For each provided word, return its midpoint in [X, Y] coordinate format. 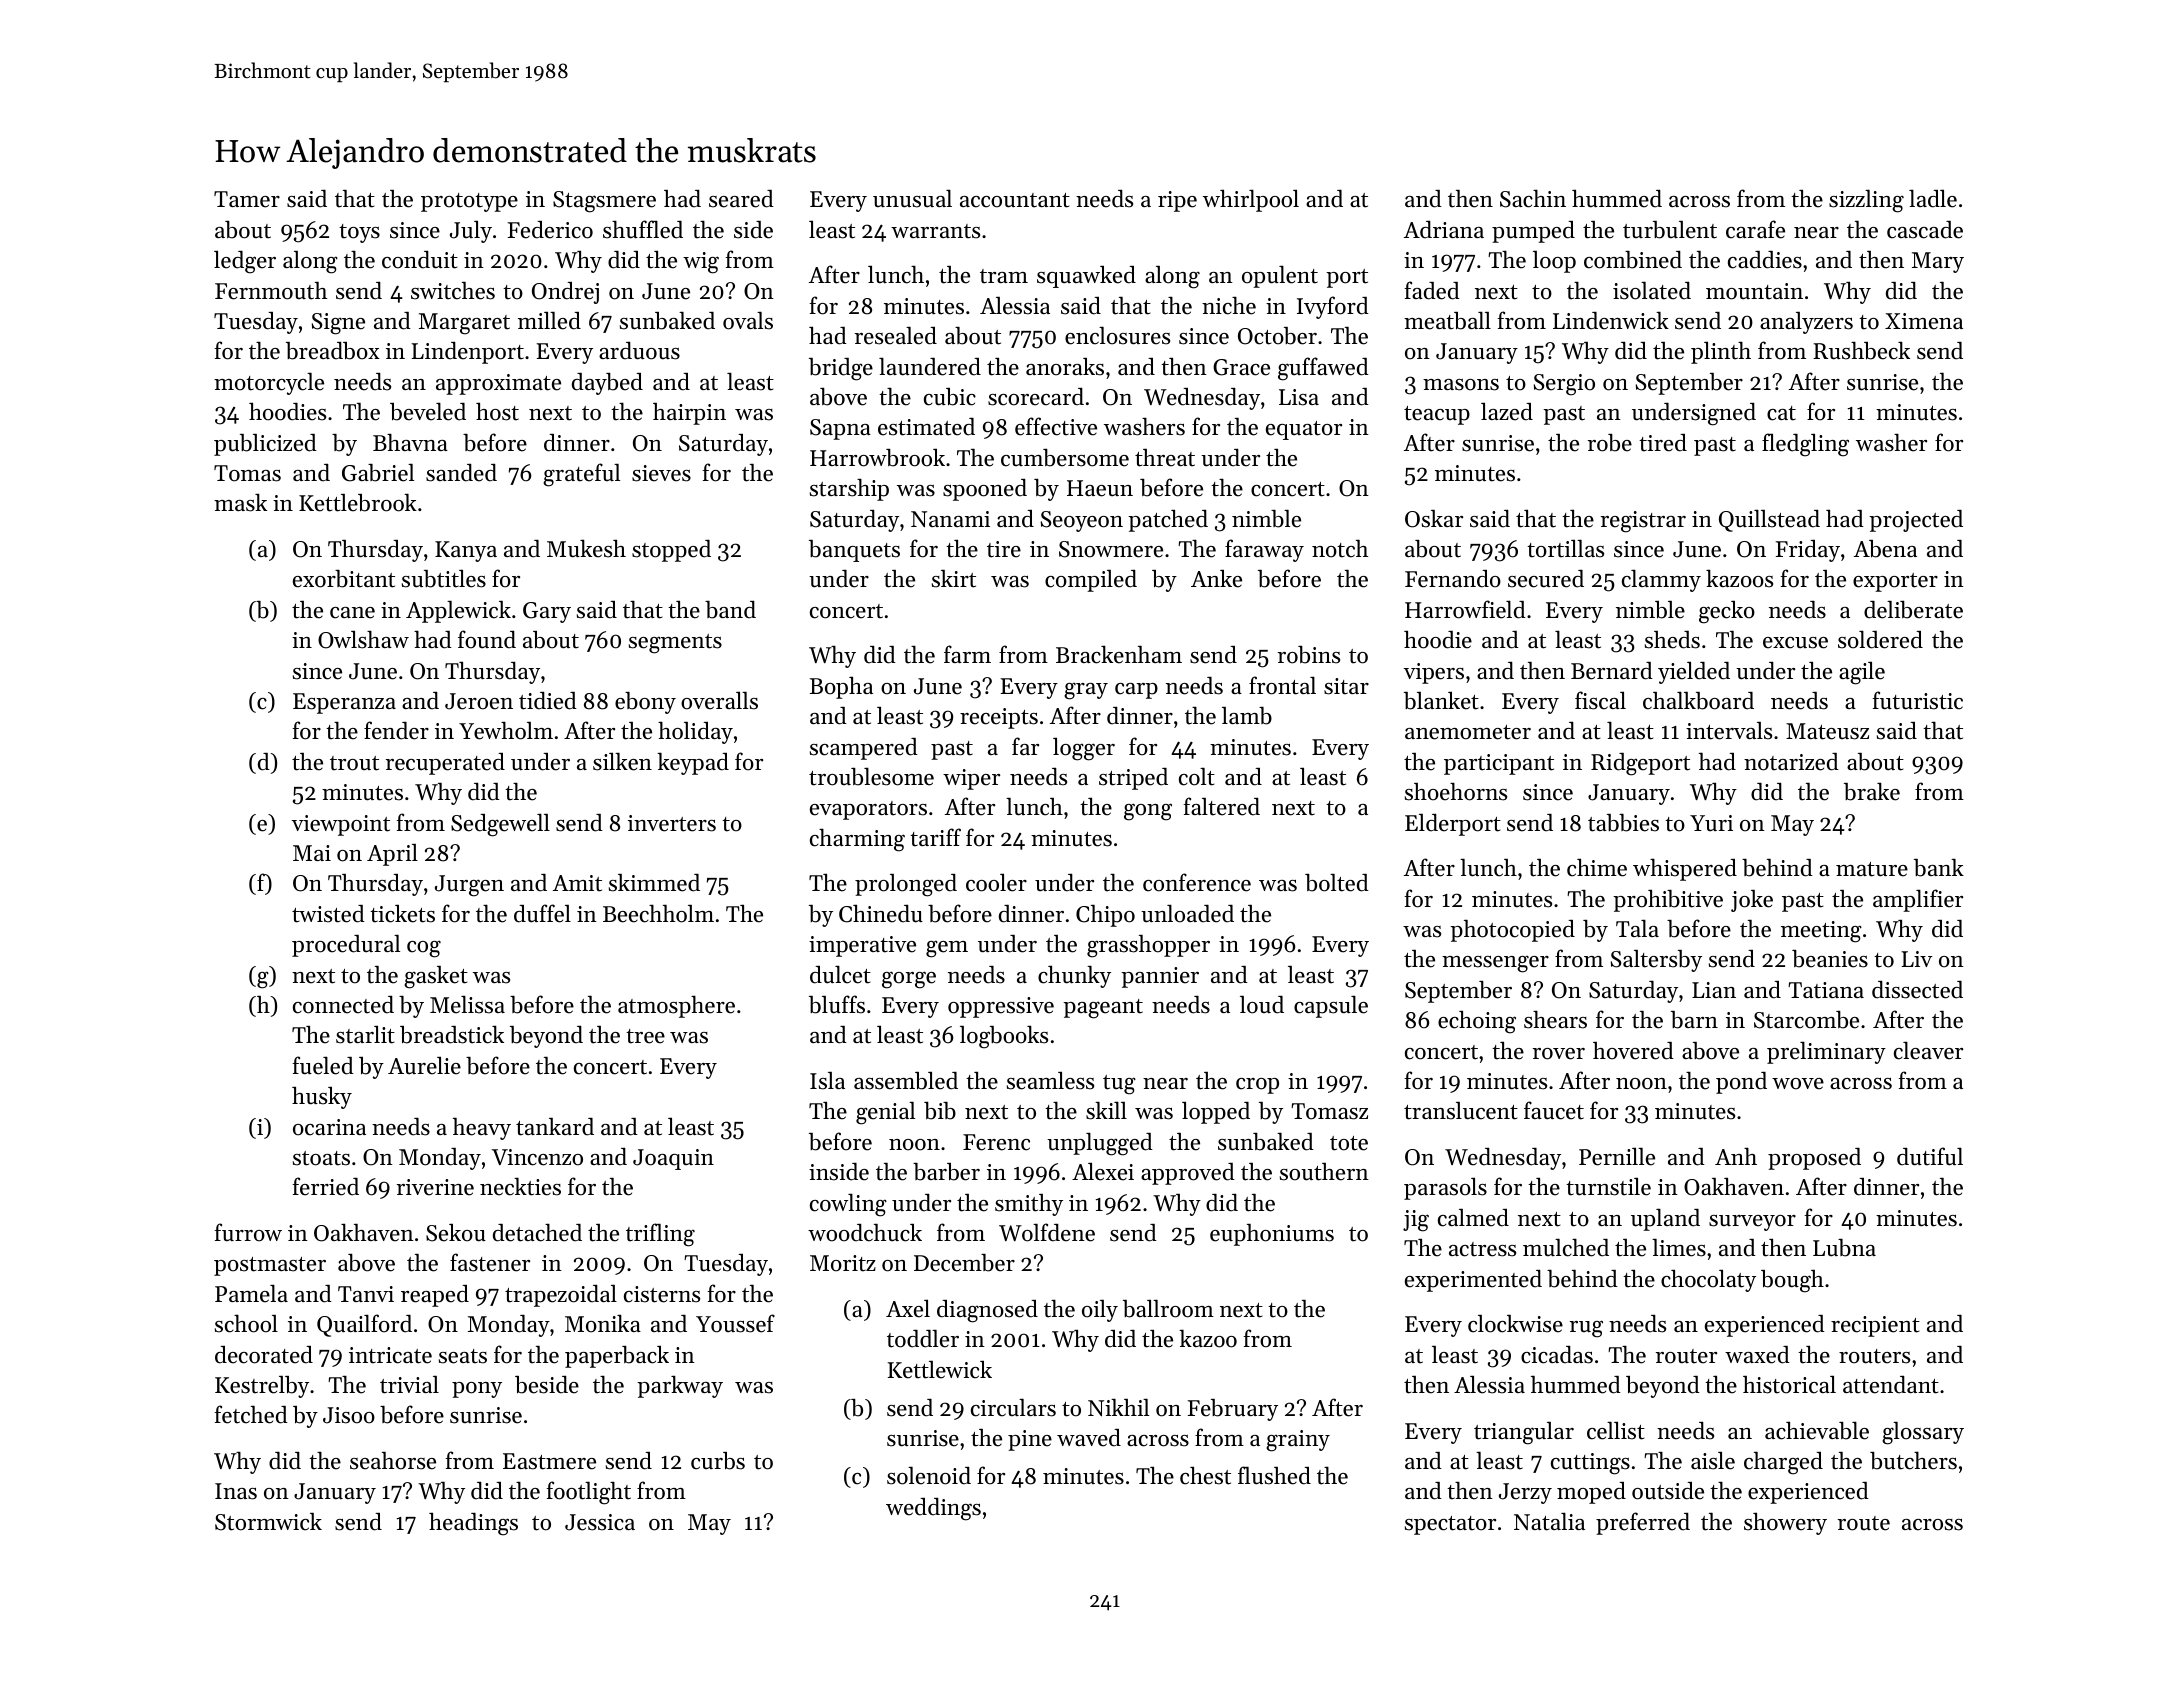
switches [453, 290]
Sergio [1564, 385]
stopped [671, 551]
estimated [926, 427]
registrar [1643, 522]
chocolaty [1708, 1280]
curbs [718, 1461]
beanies [1830, 958]
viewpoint [341, 825]
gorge [909, 980]
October [1277, 336]
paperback [617, 1356]
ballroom [1168, 1308]
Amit [577, 883]
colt [1197, 776]
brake [1872, 791]
